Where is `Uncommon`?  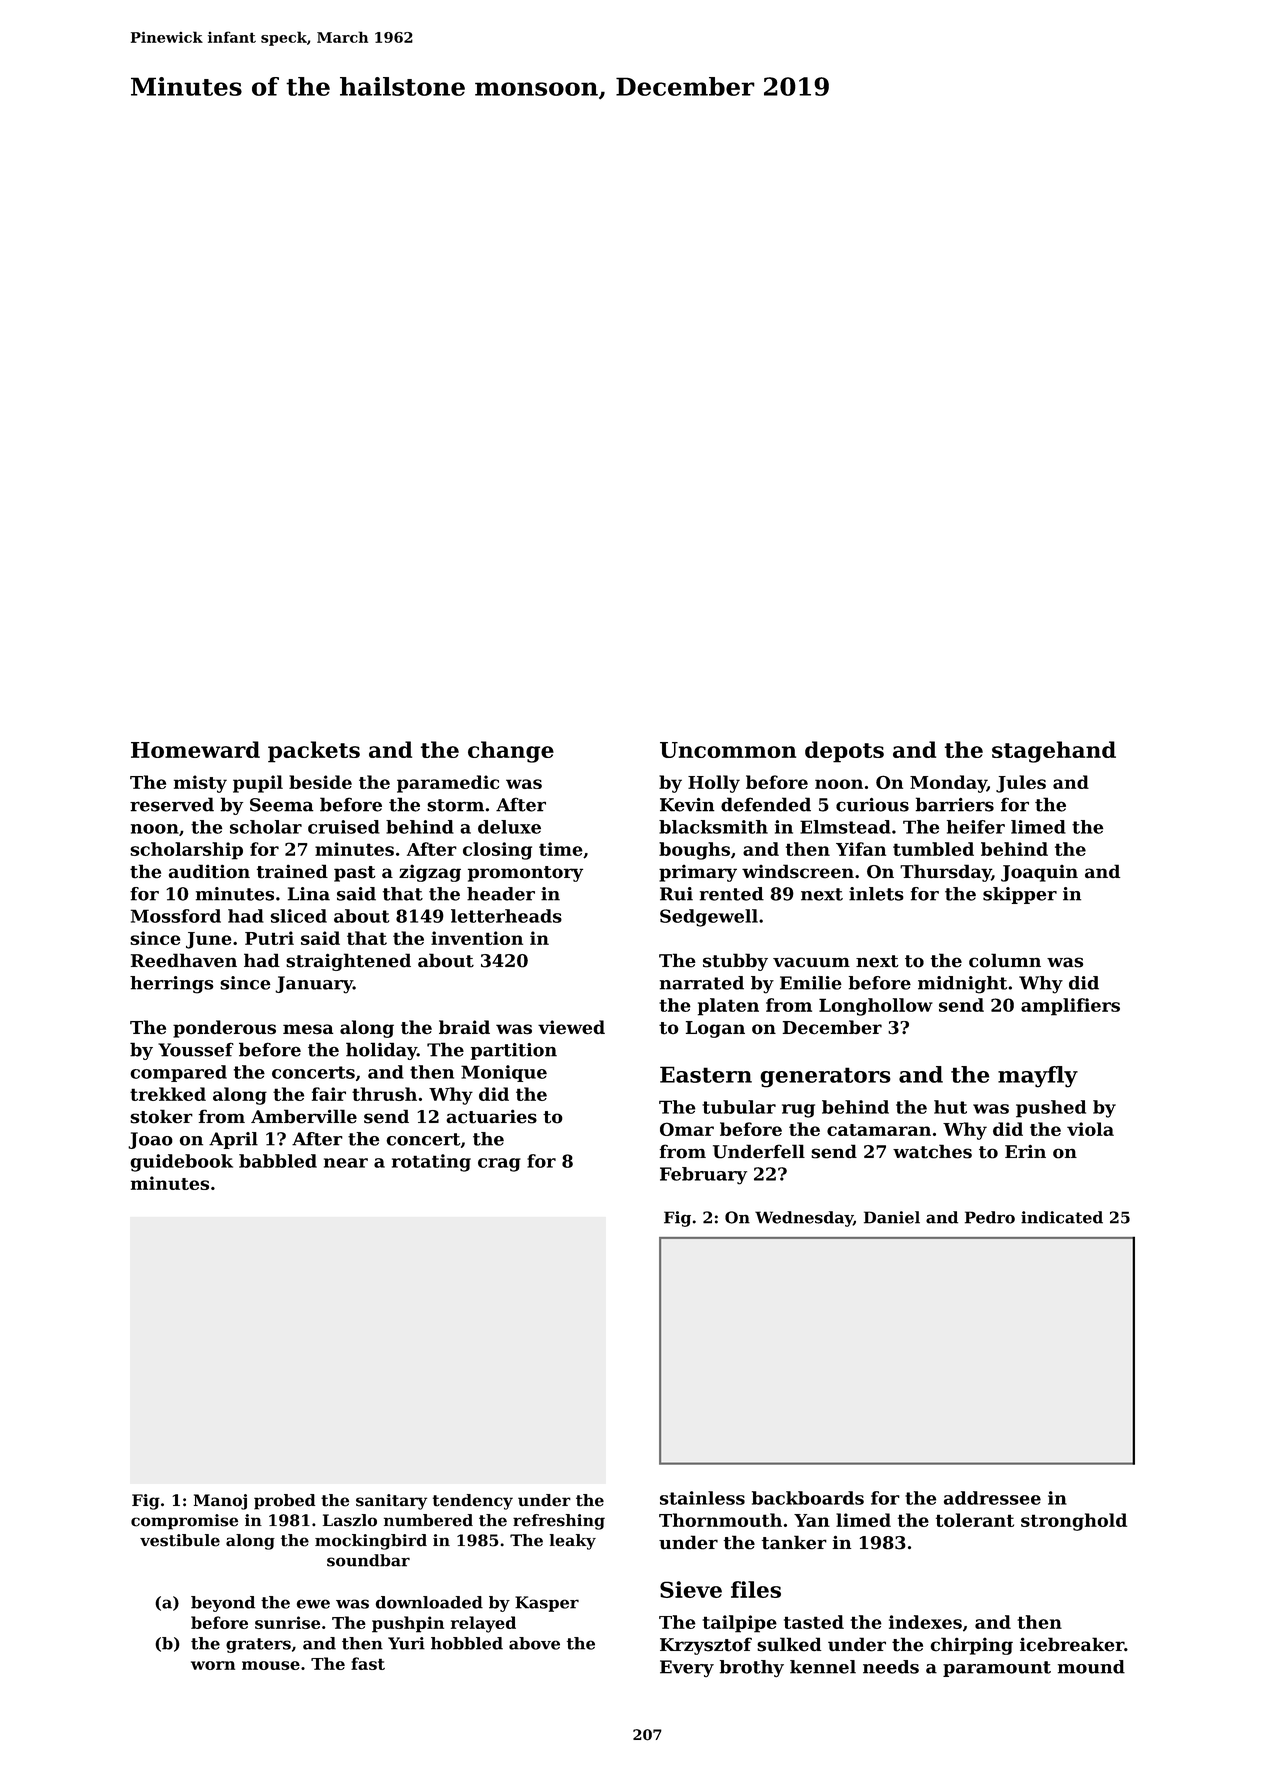 Uncommon is located at coordinates (728, 750).
